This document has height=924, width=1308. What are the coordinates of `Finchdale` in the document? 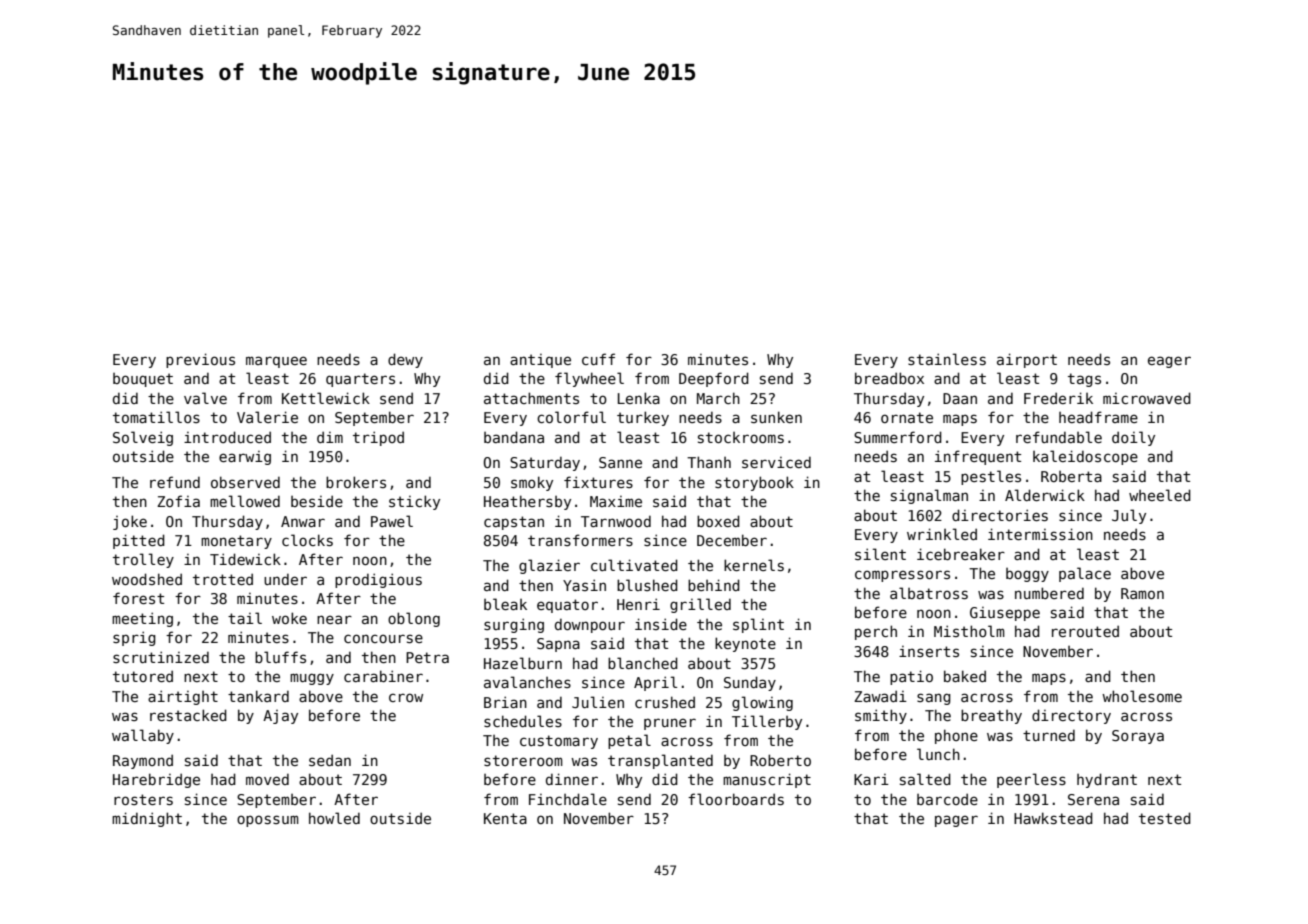 It's located at (568, 799).
